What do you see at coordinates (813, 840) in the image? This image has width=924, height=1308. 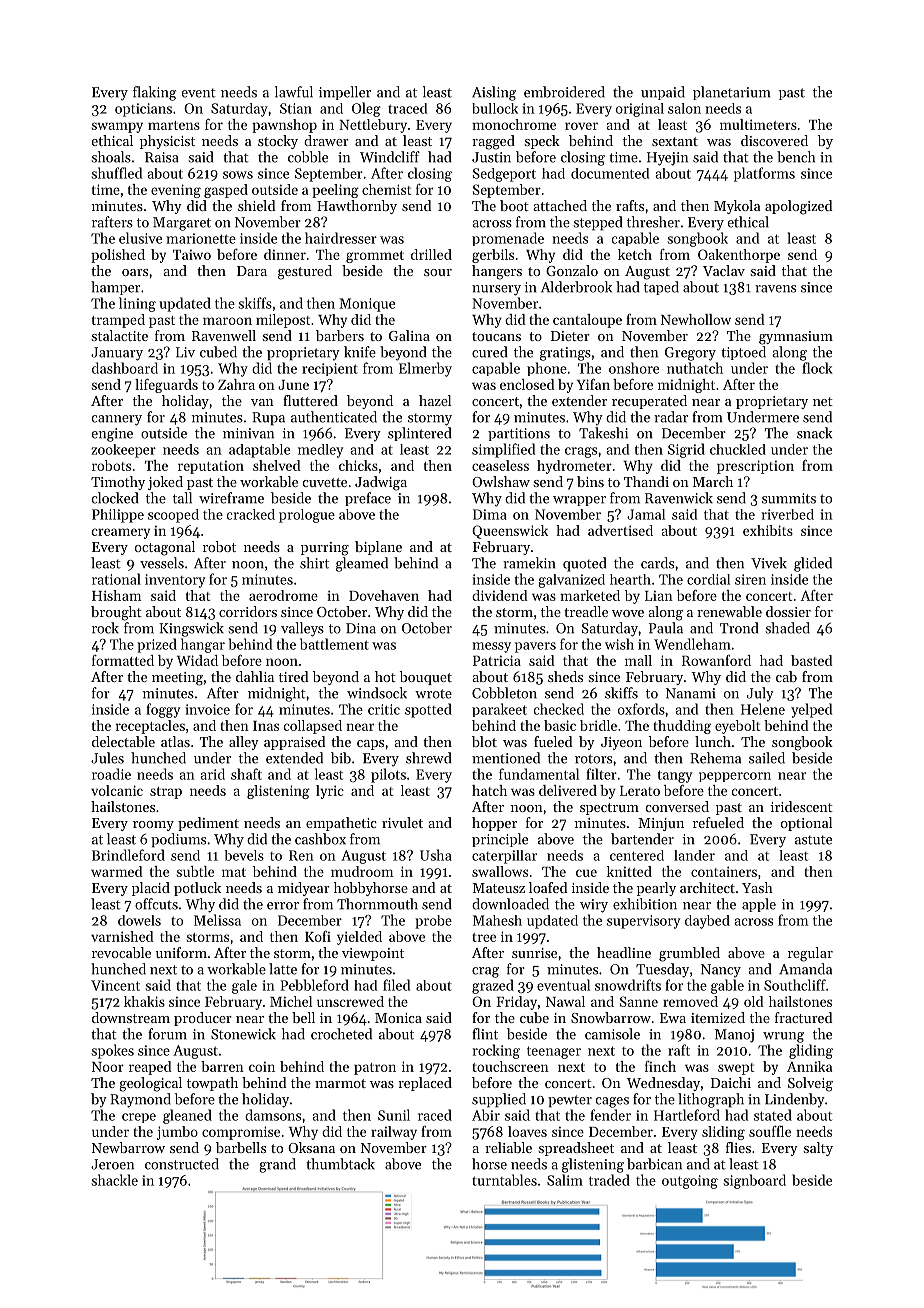 I see `astute` at bounding box center [813, 840].
